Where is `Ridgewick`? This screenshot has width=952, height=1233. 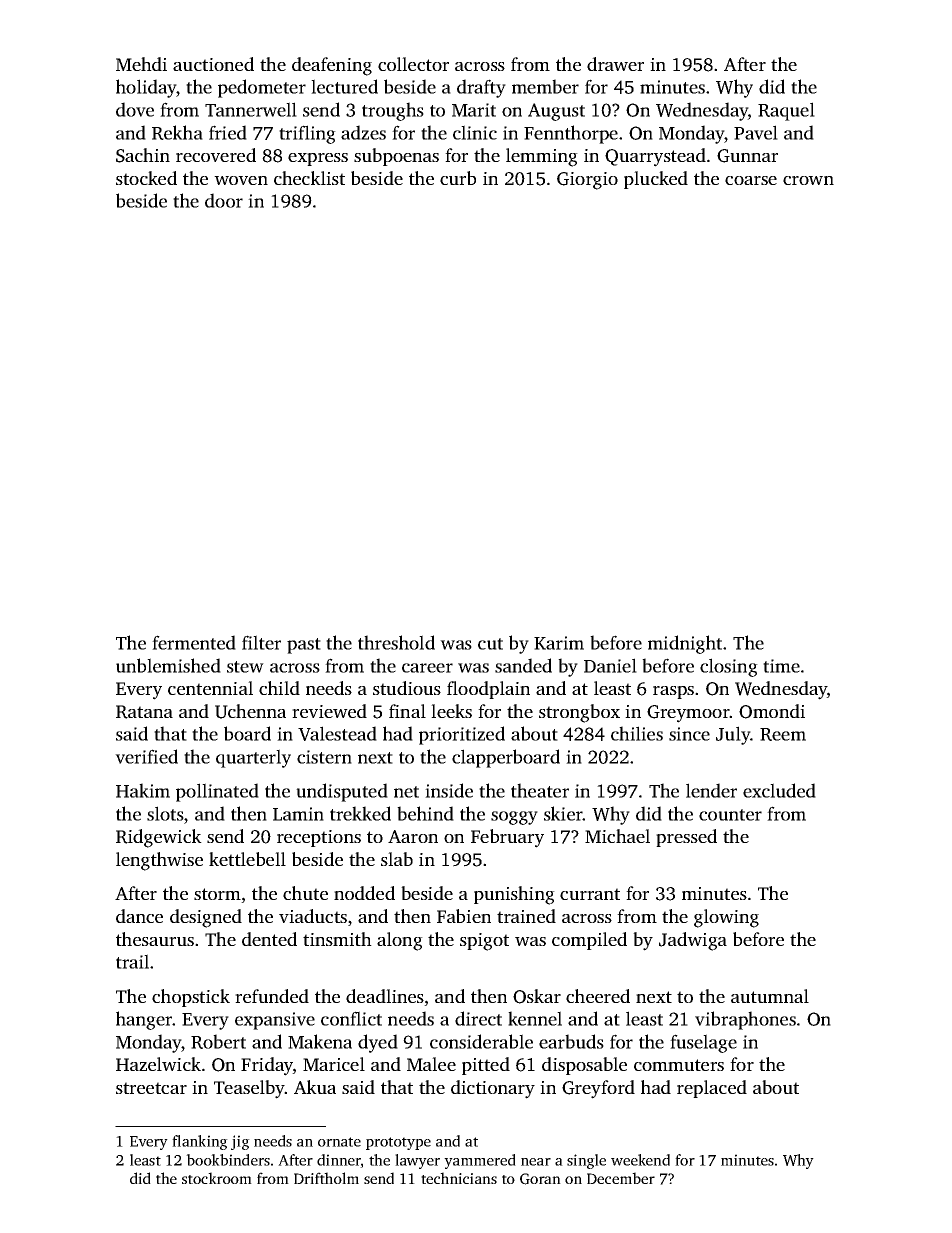
Ridgewick is located at coordinates (159, 838).
